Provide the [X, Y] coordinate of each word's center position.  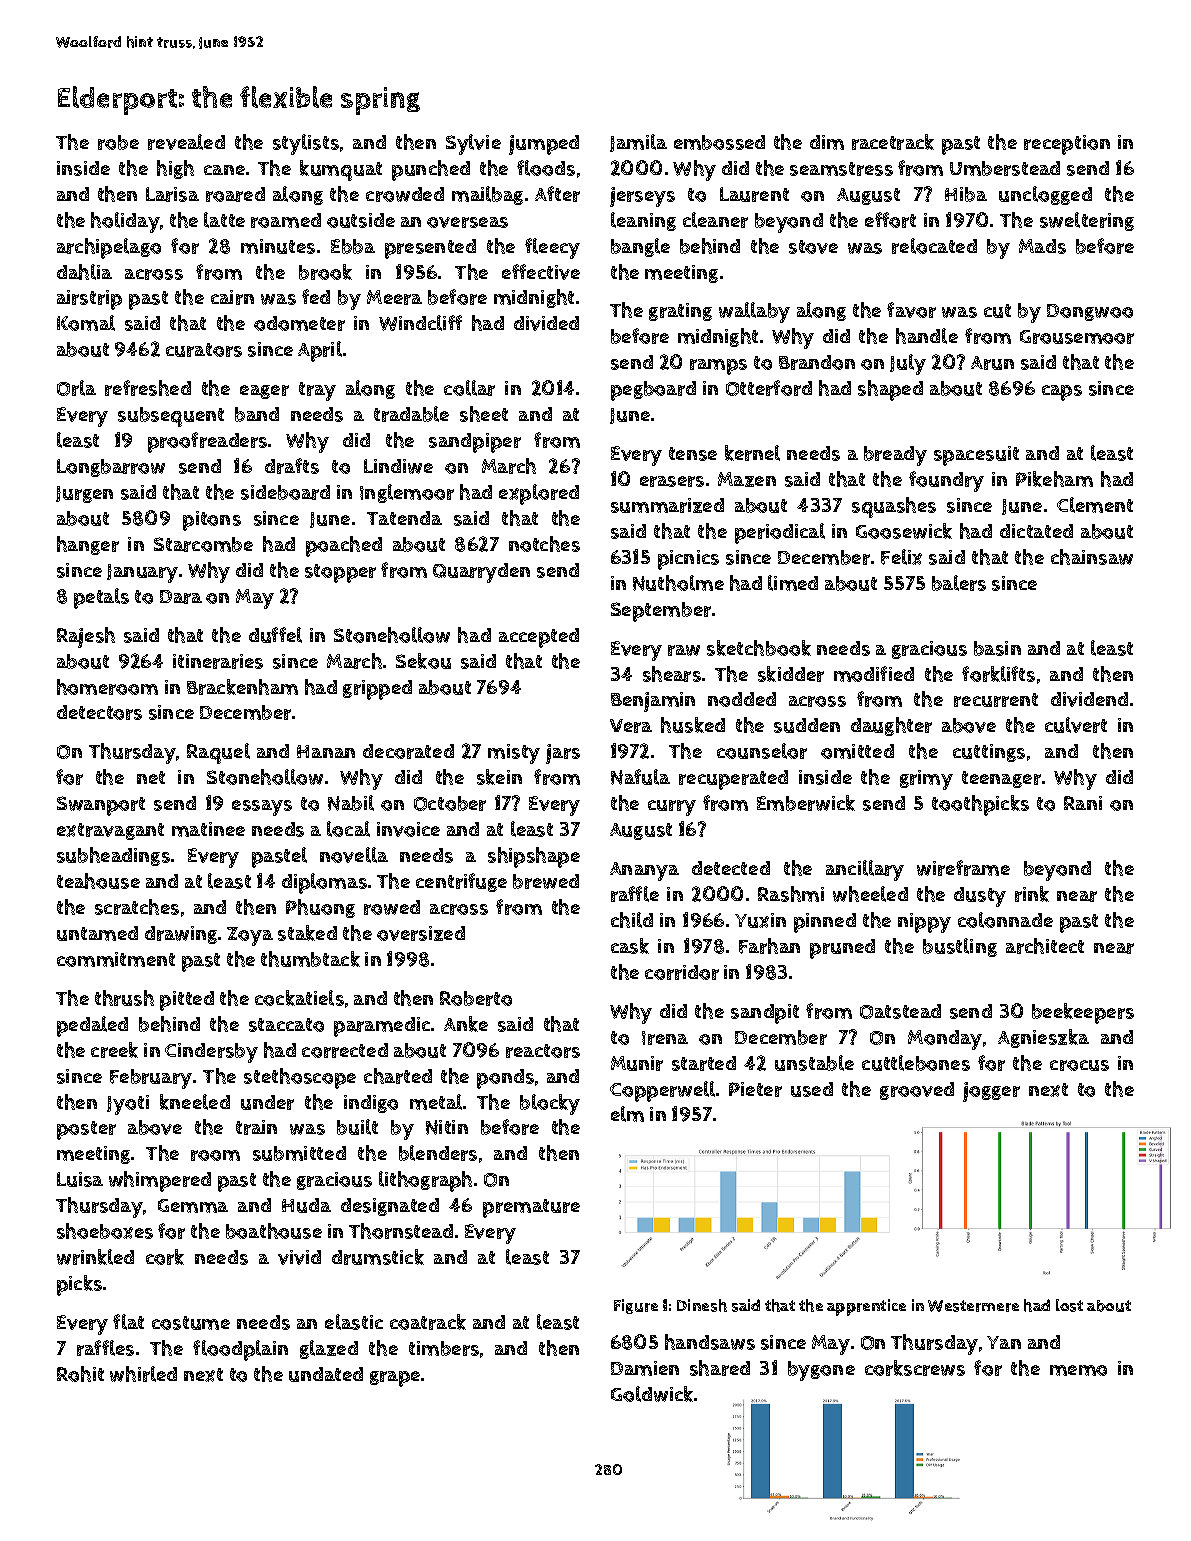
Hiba [966, 194]
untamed [97, 933]
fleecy [552, 248]
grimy [926, 780]
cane [224, 170]
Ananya [644, 871]
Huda [306, 1205]
